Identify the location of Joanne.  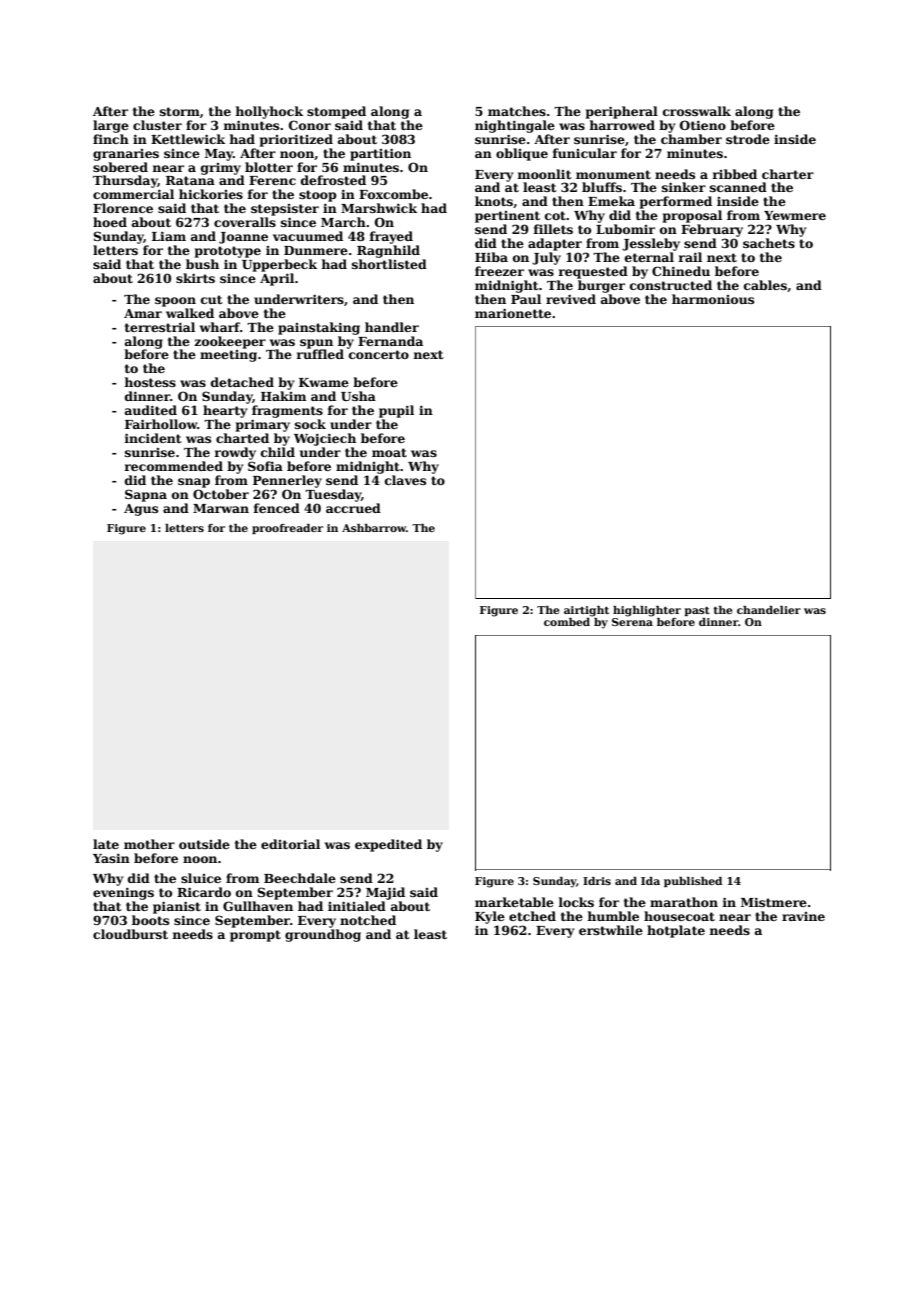
(243, 238).
